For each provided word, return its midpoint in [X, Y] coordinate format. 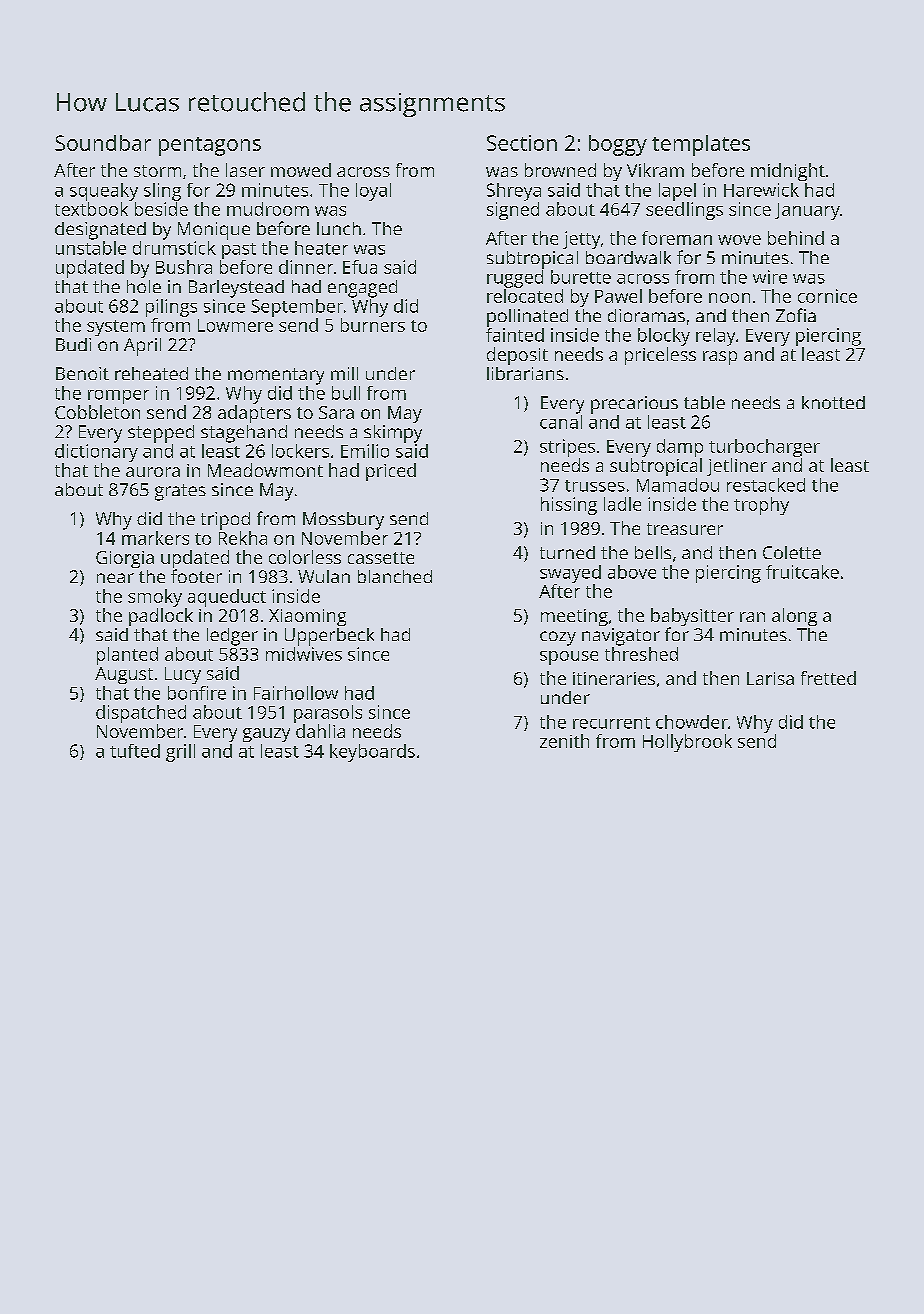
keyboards [372, 753]
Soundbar [103, 143]
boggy [618, 145]
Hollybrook [687, 743]
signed [513, 211]
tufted [135, 751]
